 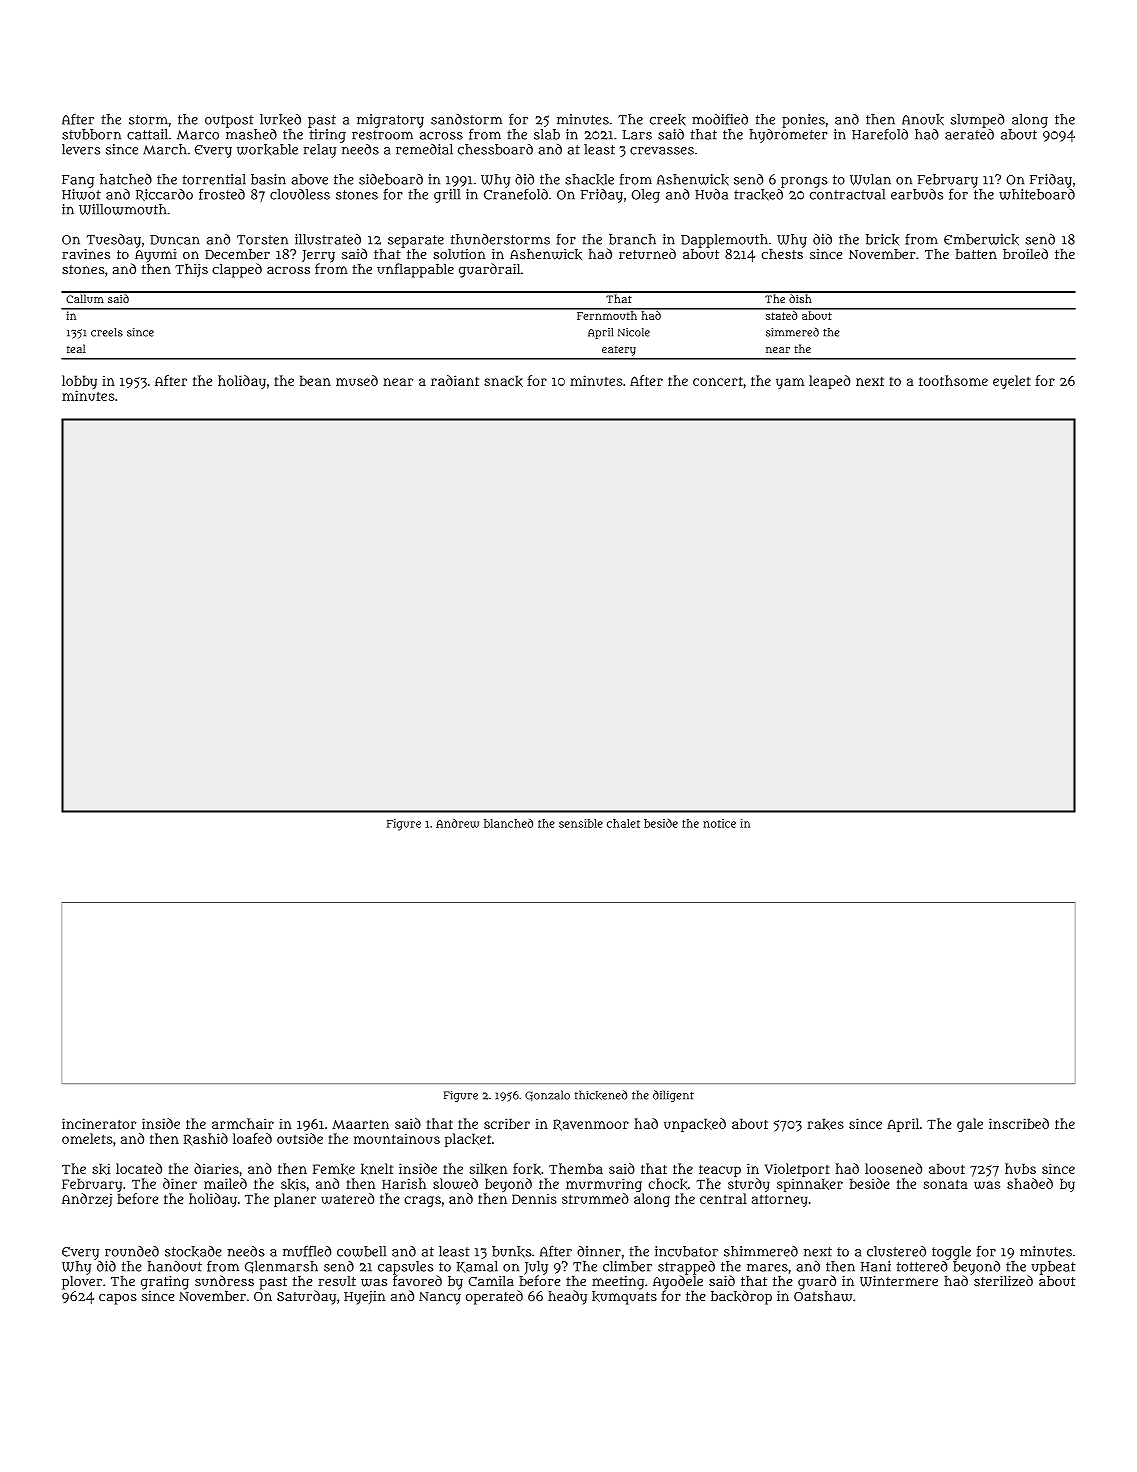 What do you see at coordinates (516, 194) in the screenshot?
I see `Cranefold` at bounding box center [516, 194].
